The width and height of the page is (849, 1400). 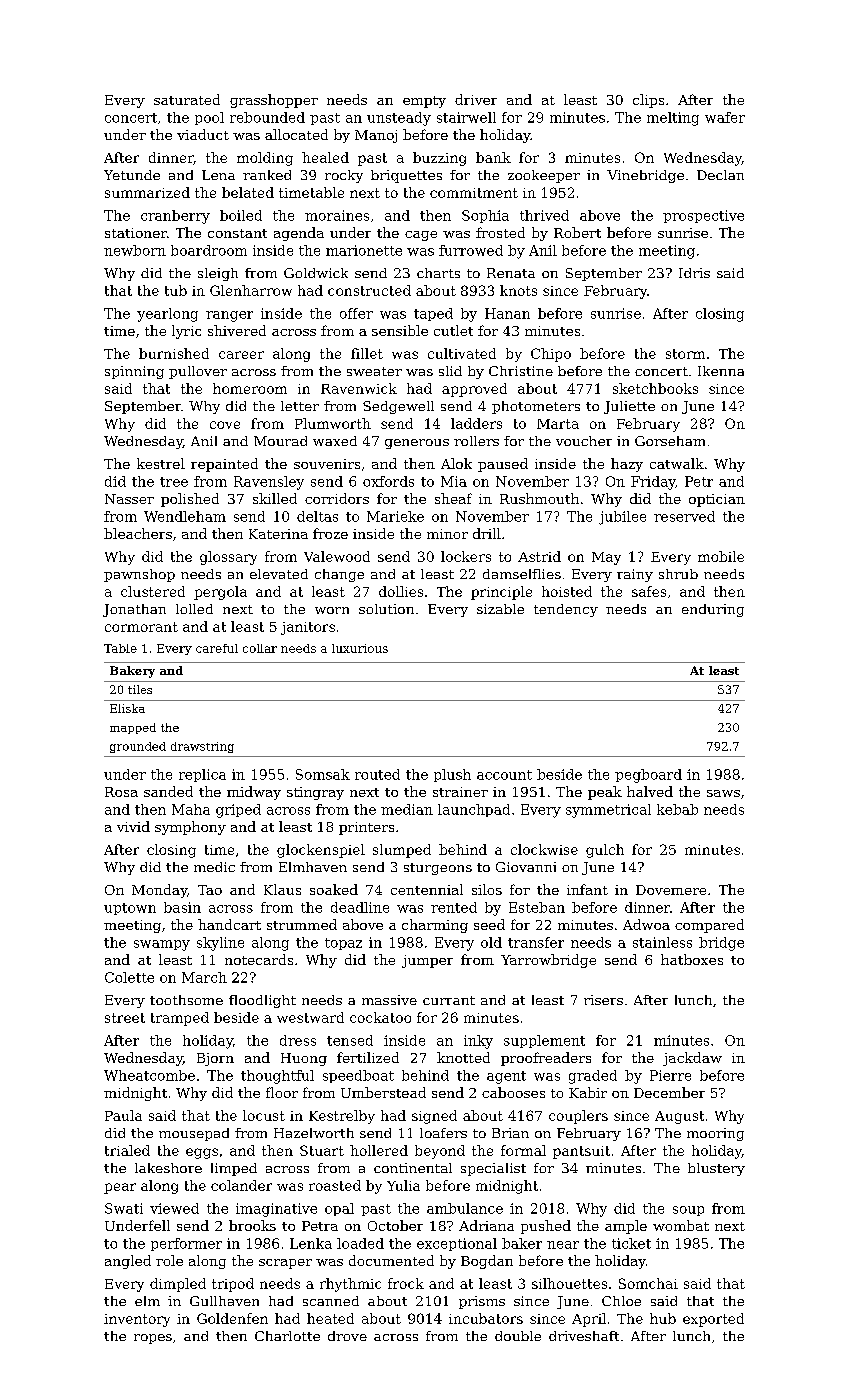 What do you see at coordinates (233, 1285) in the page?
I see `tripod` at bounding box center [233, 1285].
